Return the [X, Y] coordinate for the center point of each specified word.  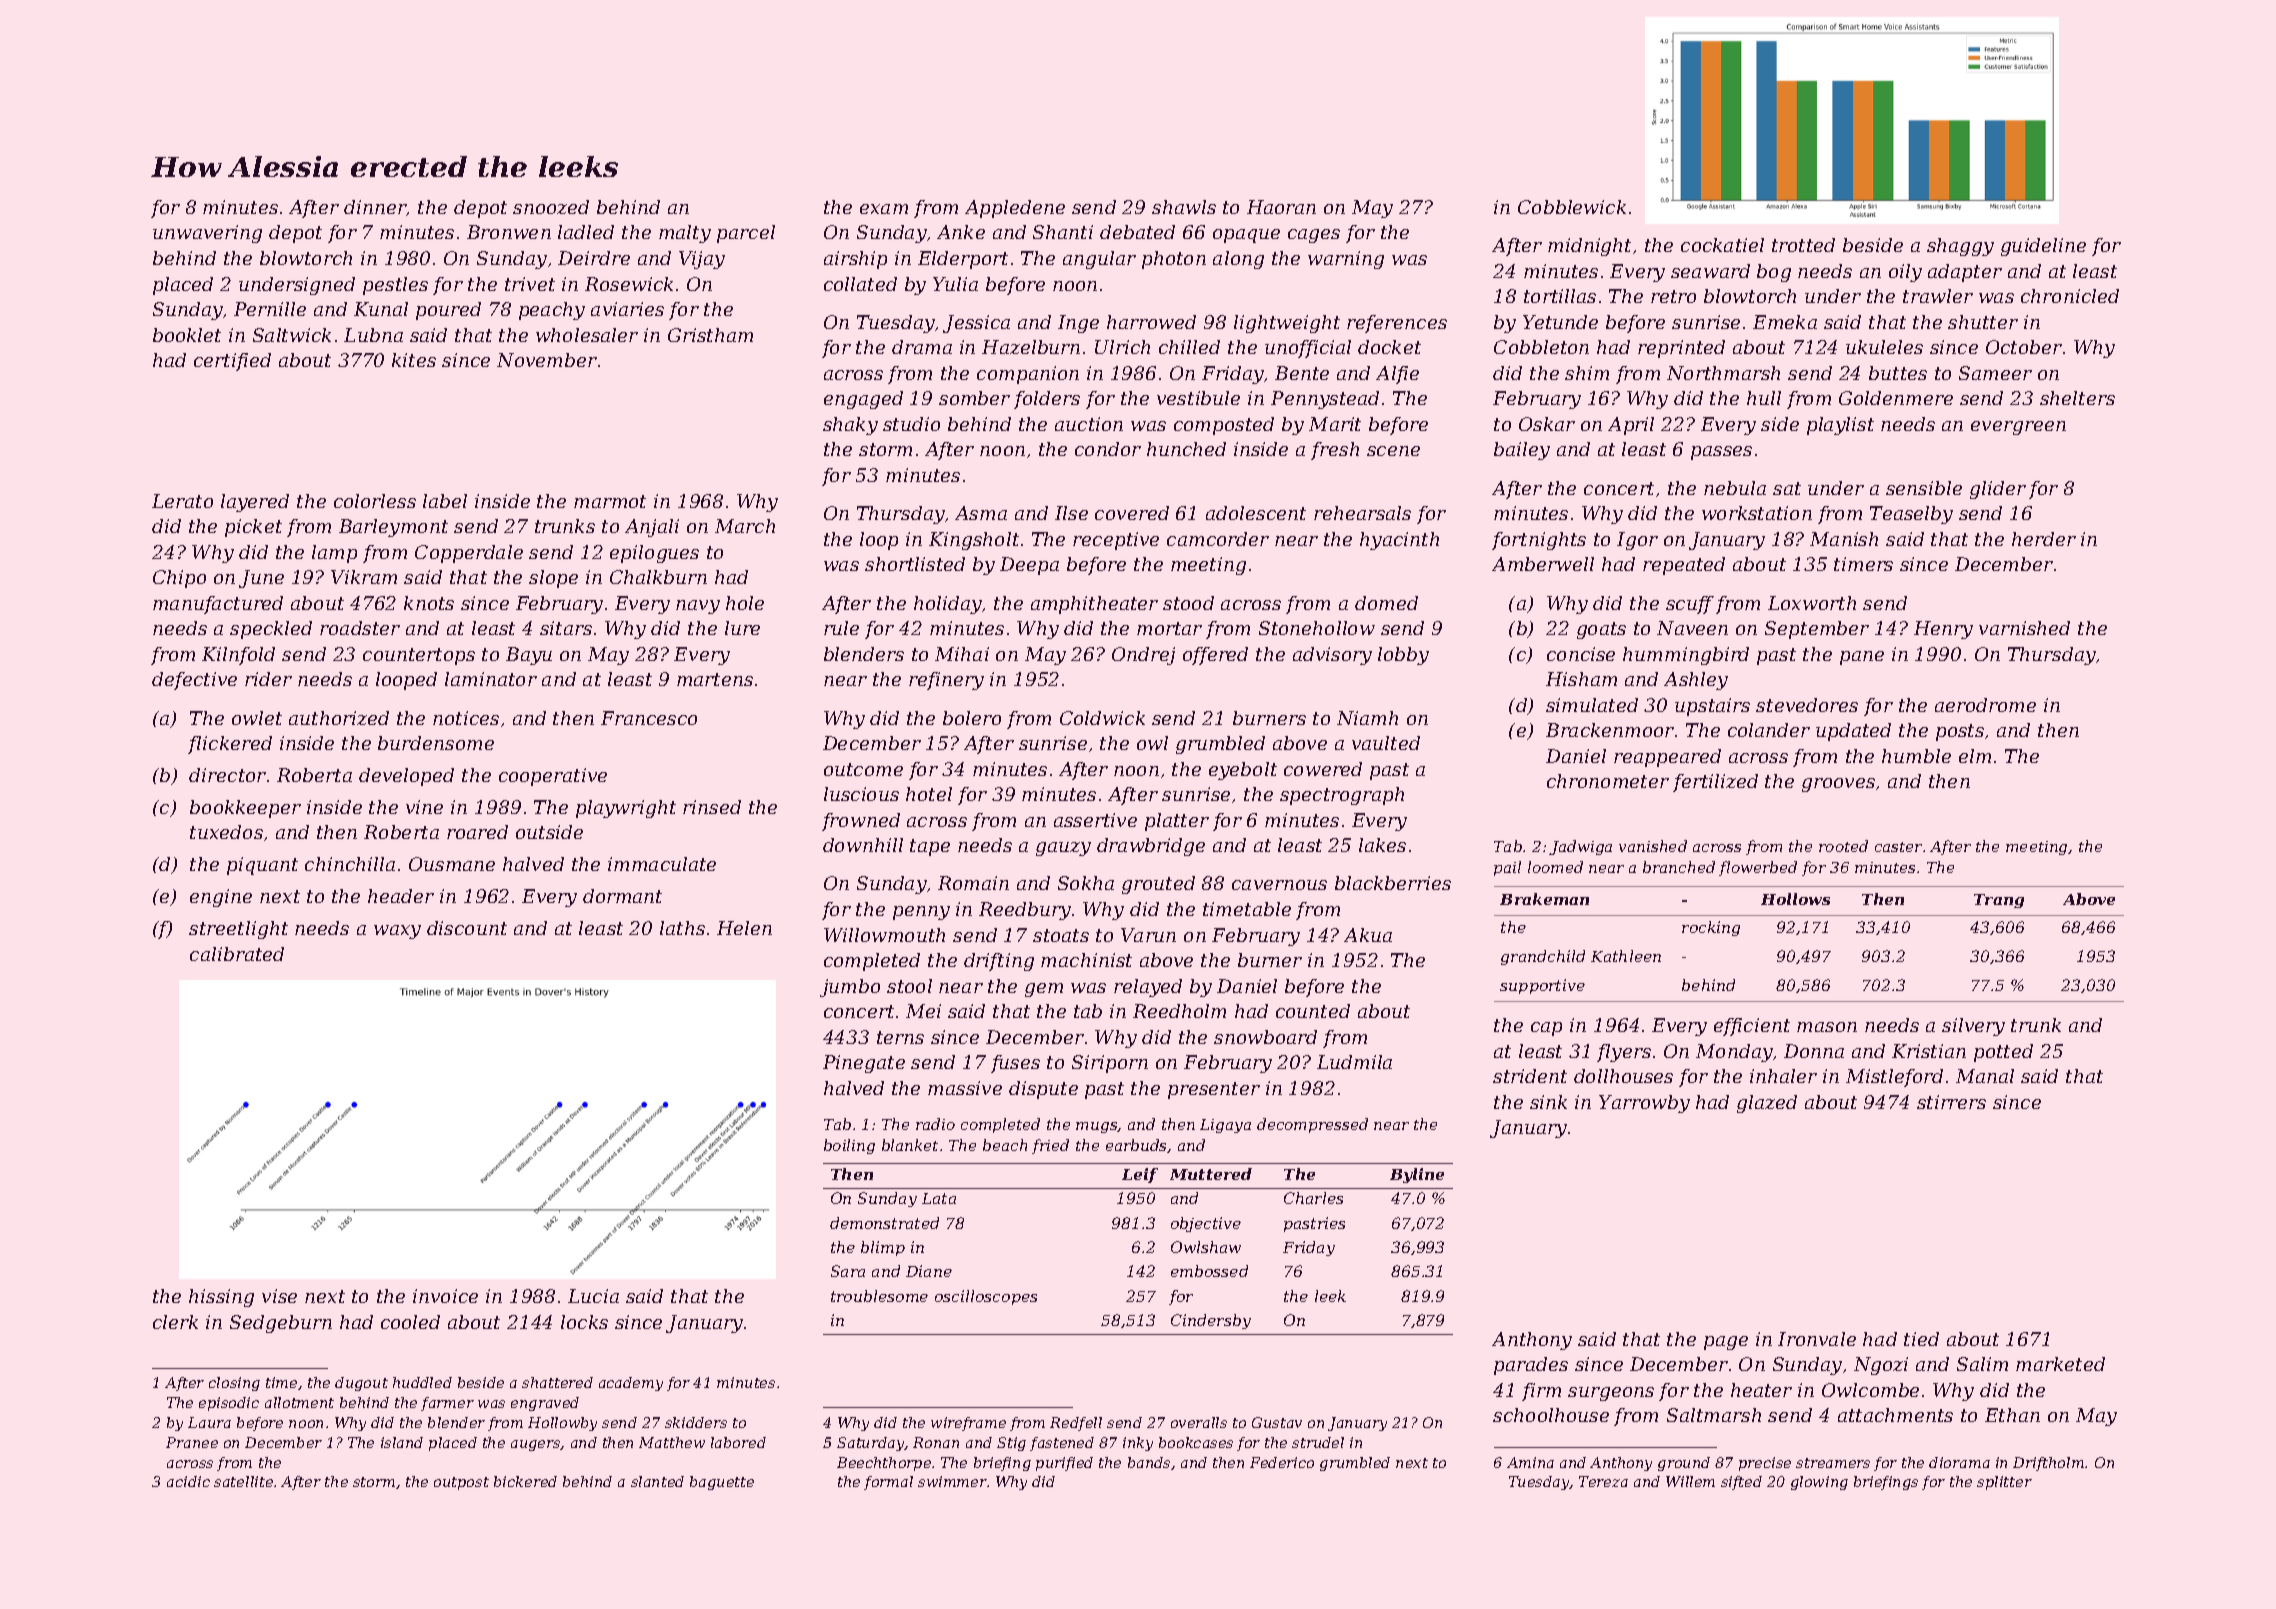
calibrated [237, 954]
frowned [861, 822]
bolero [972, 718]
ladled [586, 232]
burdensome [436, 743]
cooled [410, 1322]
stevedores [1807, 705]
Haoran [1281, 207]
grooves [1838, 785]
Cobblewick [1572, 207]
